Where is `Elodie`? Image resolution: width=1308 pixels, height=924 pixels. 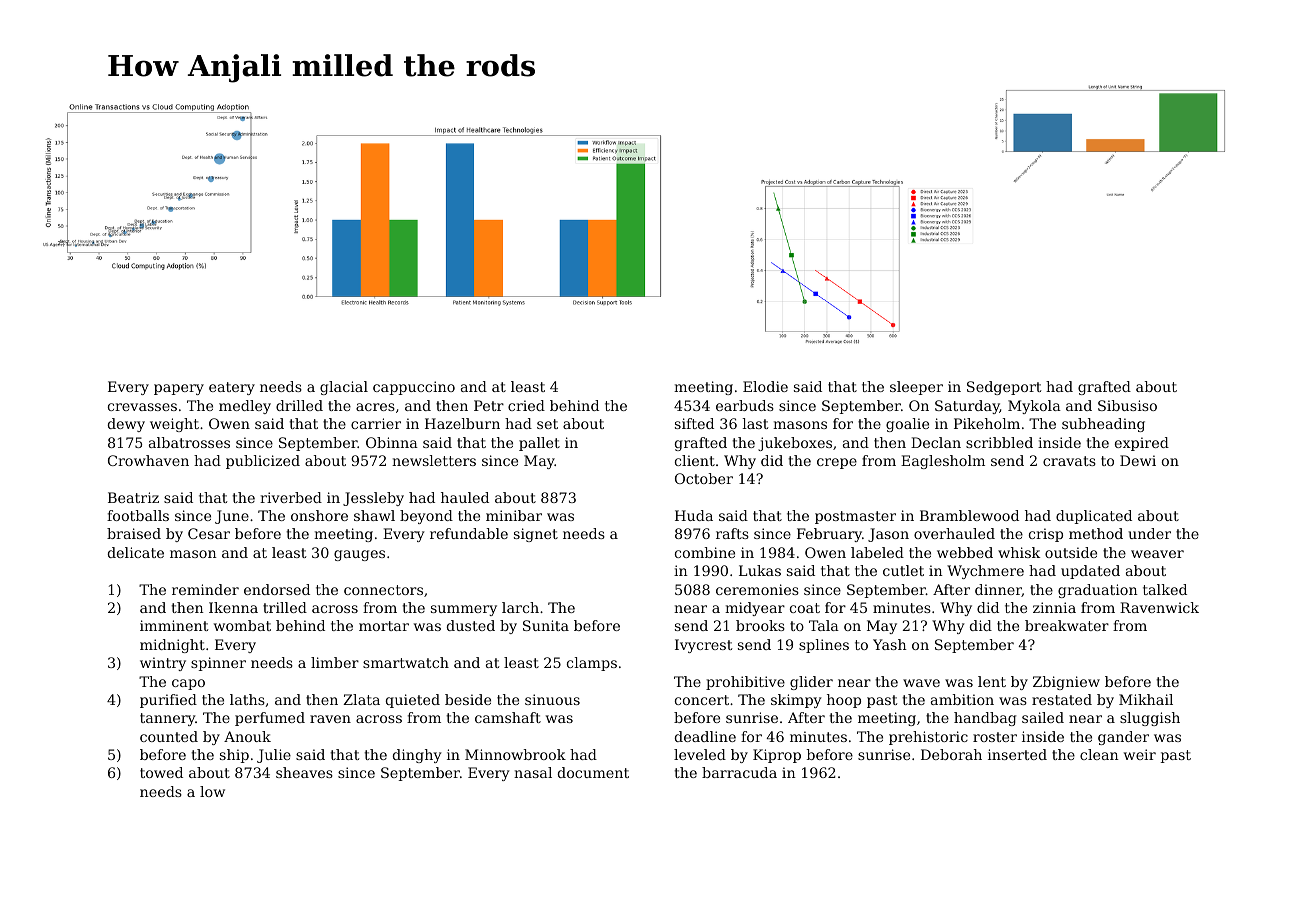
Elodie is located at coordinates (765, 386).
